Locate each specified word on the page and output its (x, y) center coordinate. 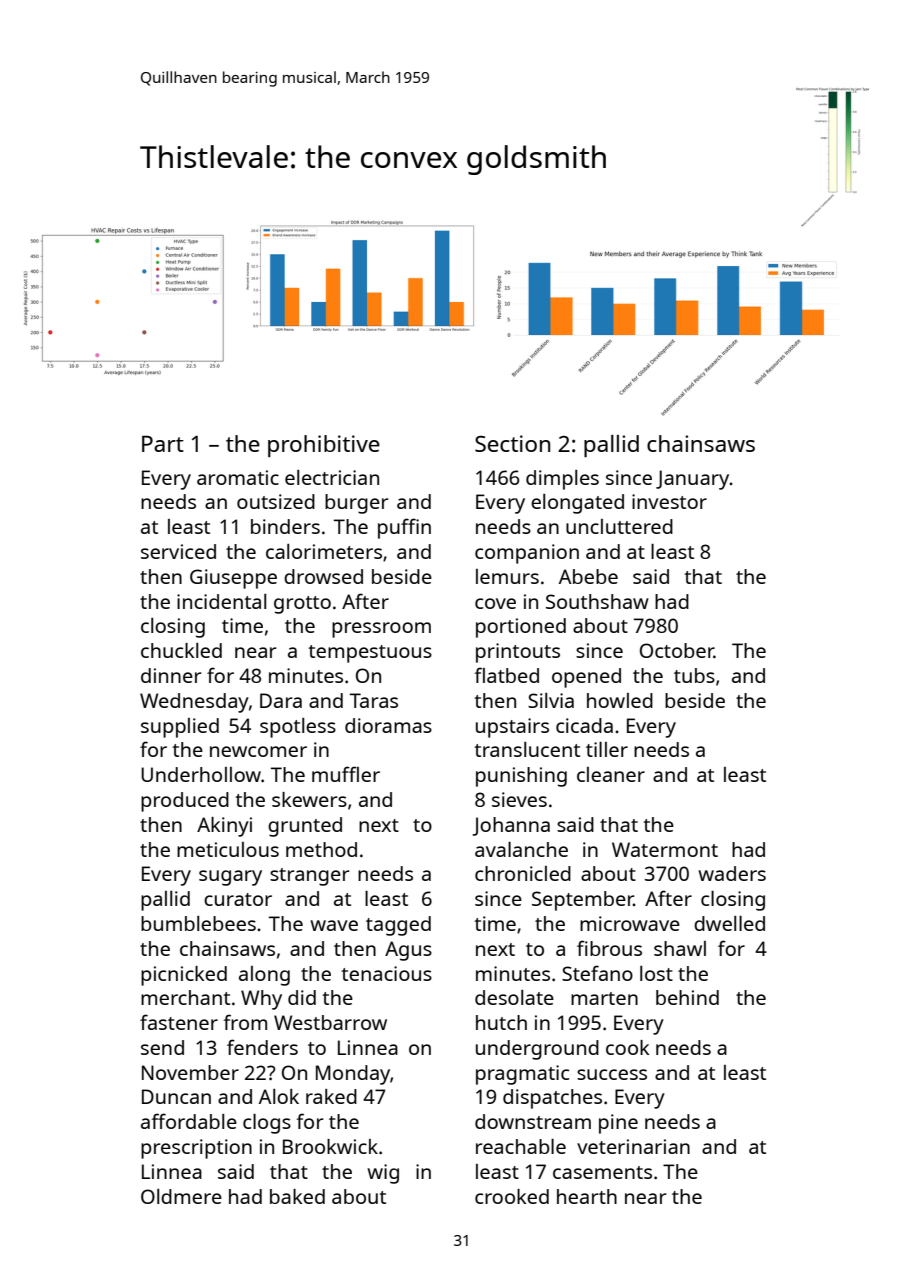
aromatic (238, 477)
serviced (178, 551)
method (321, 849)
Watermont (665, 849)
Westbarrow (330, 1022)
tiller (607, 749)
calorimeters (324, 551)
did (302, 997)
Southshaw (597, 601)
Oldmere (181, 1196)
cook (627, 1047)
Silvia (551, 700)
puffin (404, 528)
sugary (230, 878)
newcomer (258, 751)
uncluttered (619, 526)
